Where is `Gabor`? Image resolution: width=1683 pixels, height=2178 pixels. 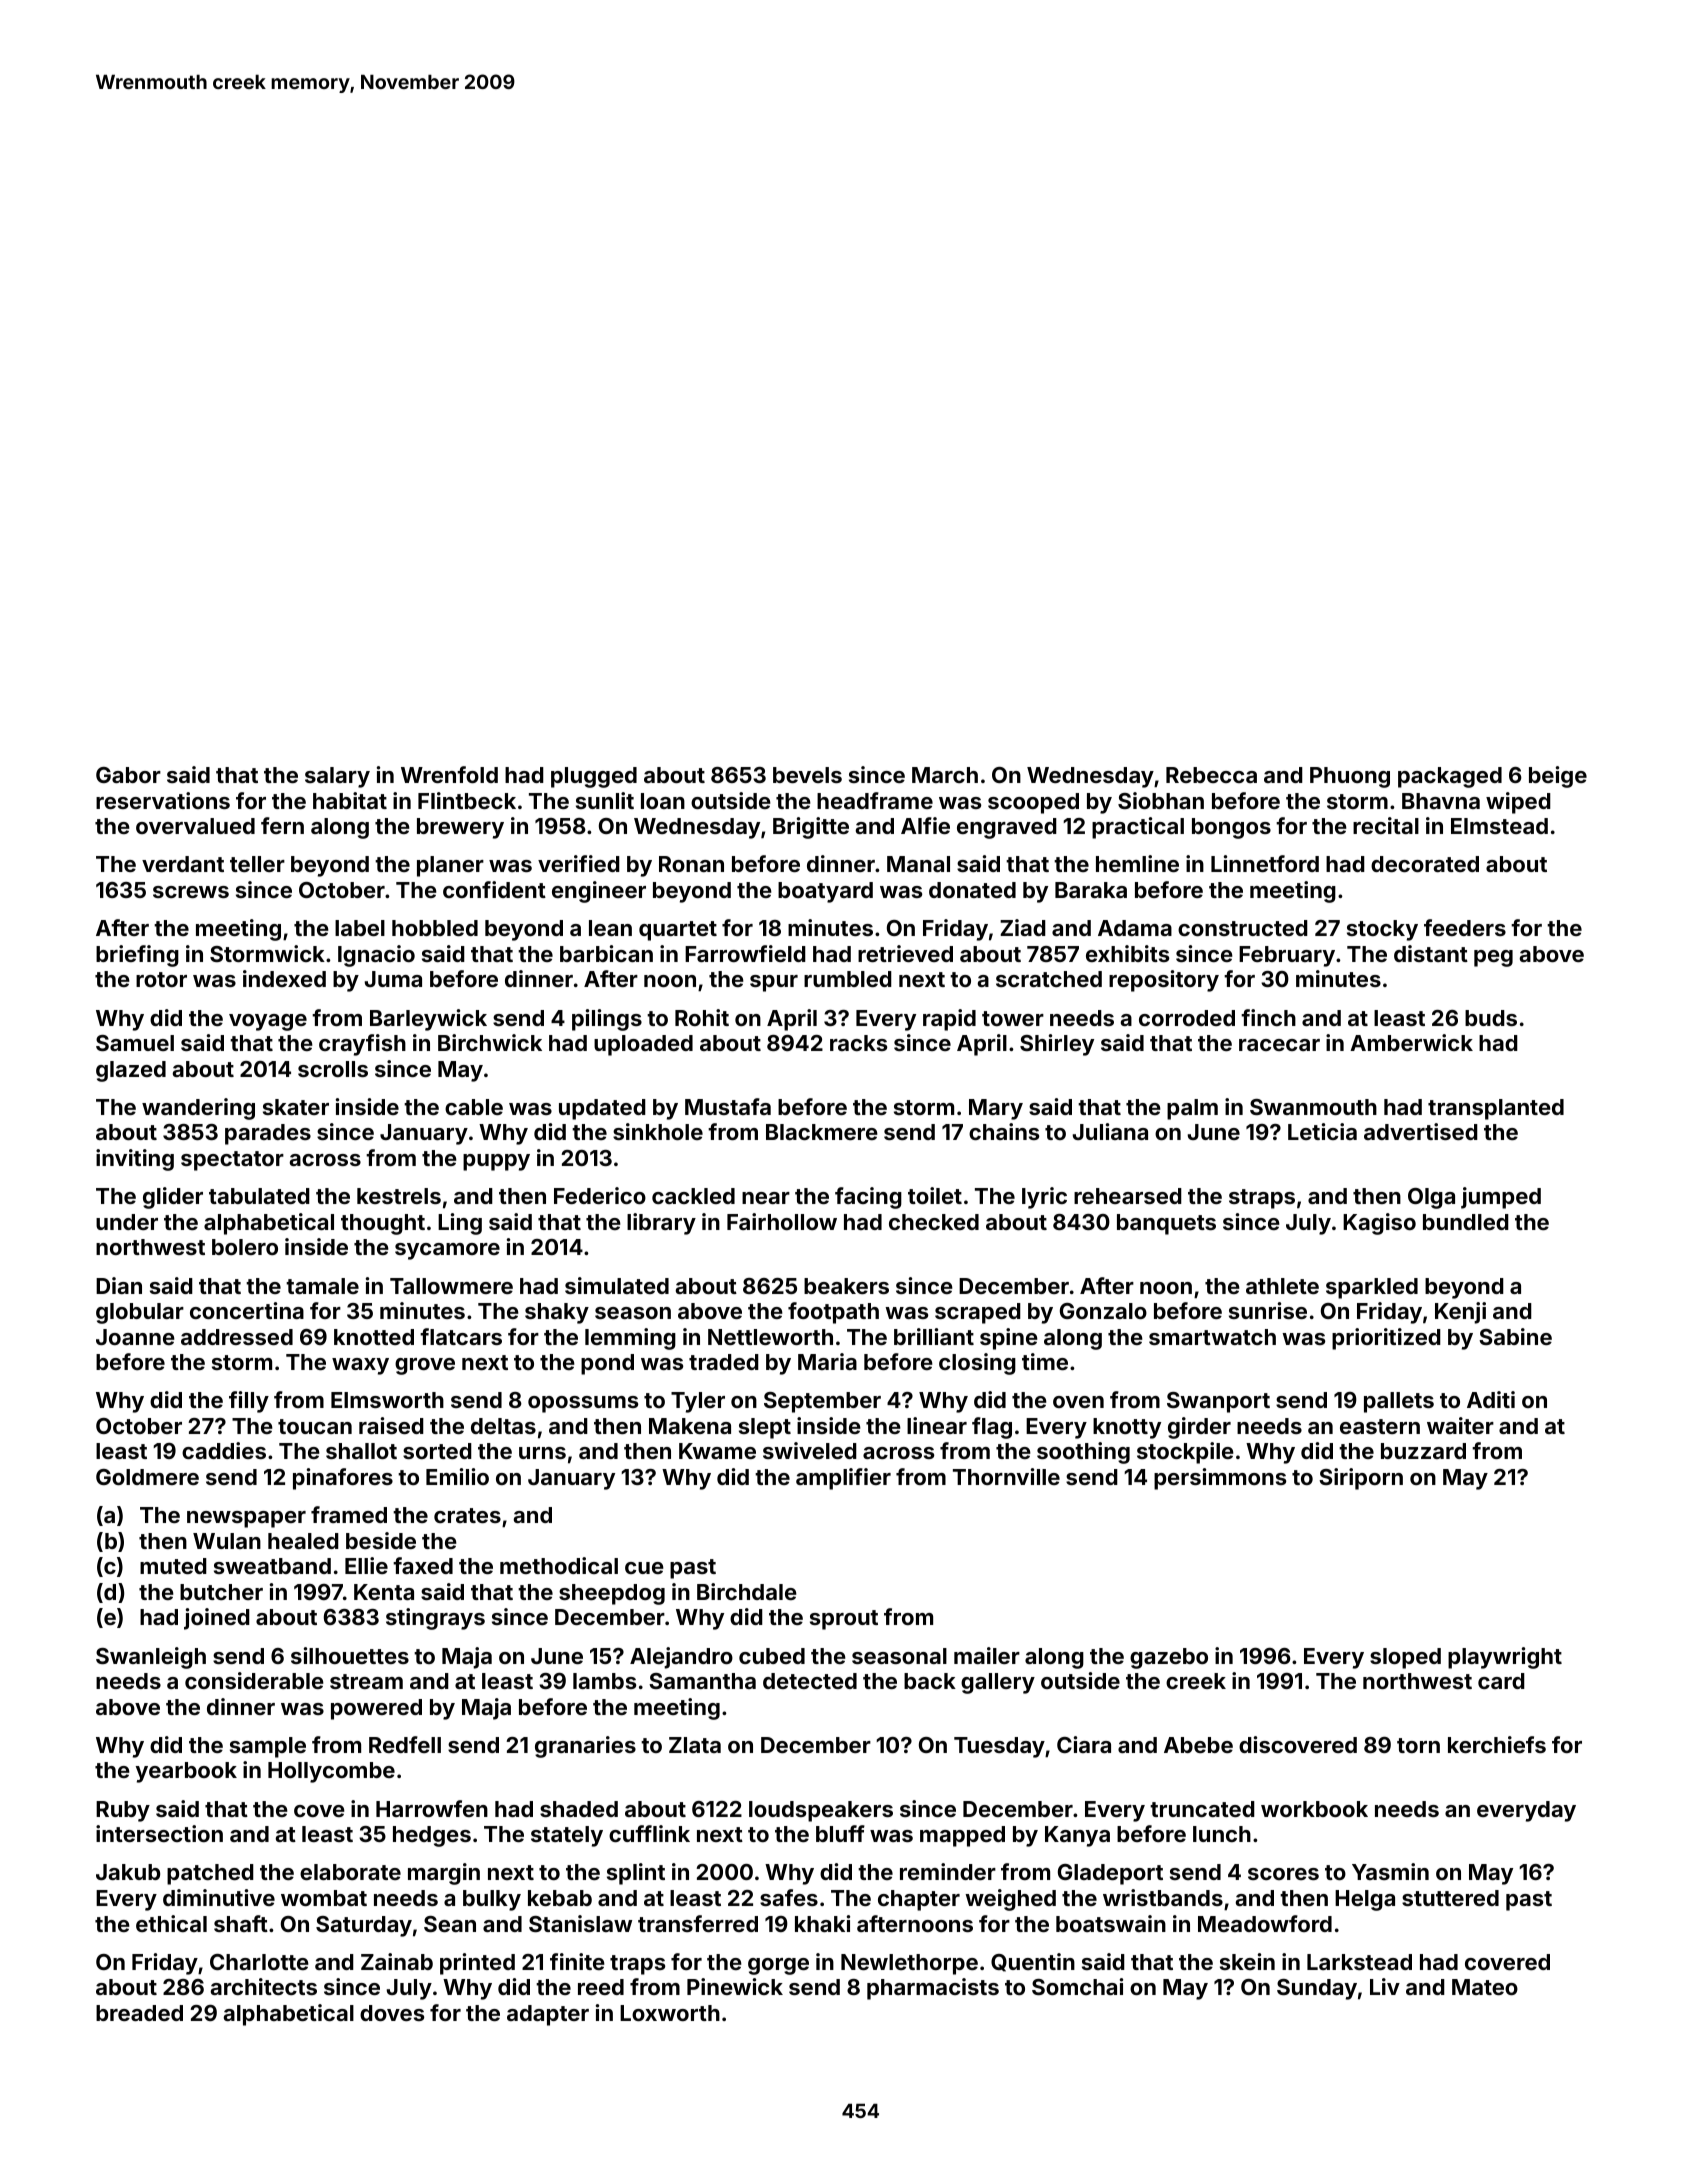
Gabor is located at coordinates (128, 775).
